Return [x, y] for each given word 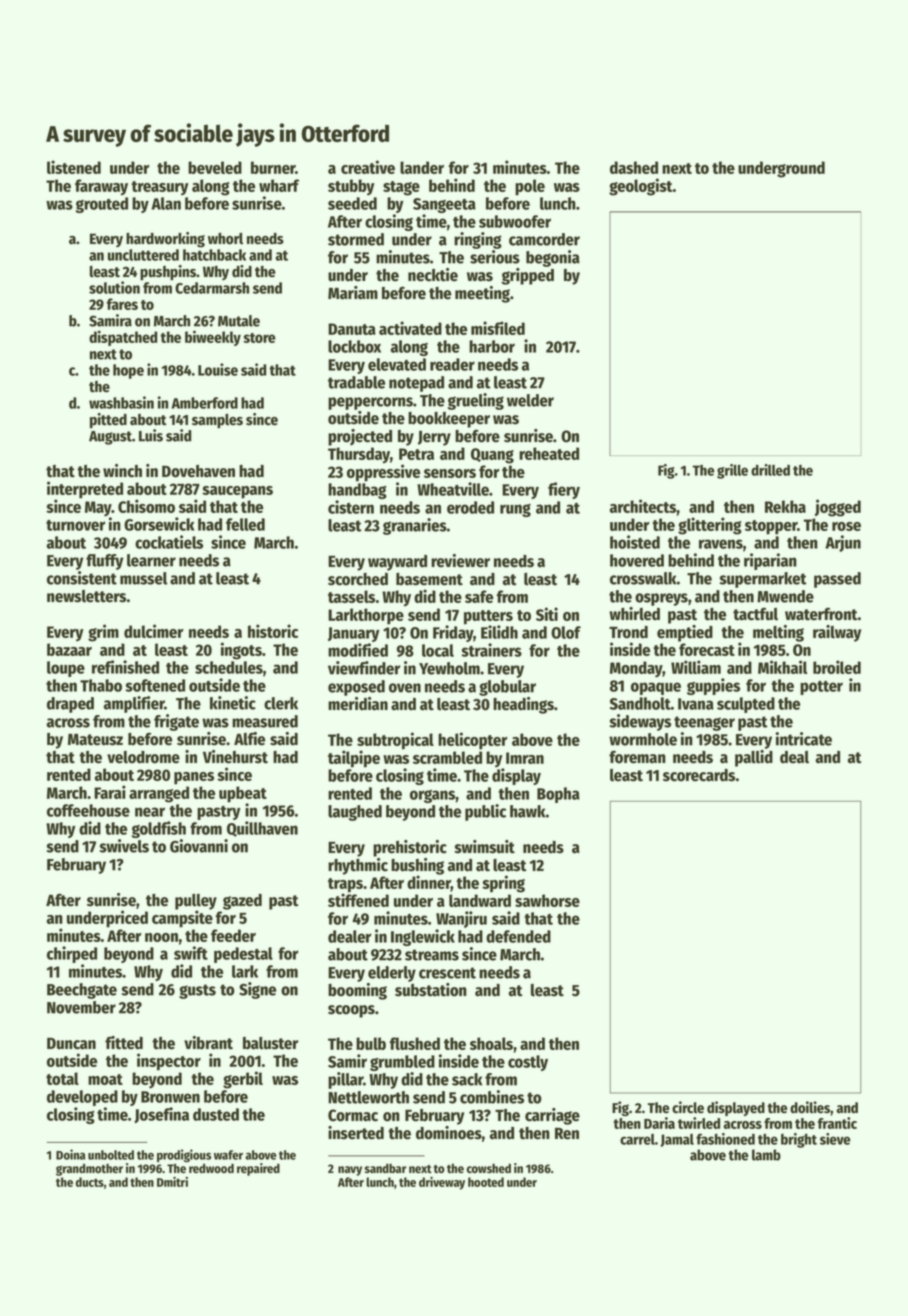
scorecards [699, 775]
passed [837, 580]
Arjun [843, 543]
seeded [352, 203]
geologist [641, 187]
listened [74, 167]
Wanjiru [461, 919]
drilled [770, 470]
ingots [241, 651]
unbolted [111, 1155]
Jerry [434, 438]
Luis [151, 435]
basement [429, 579]
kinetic [233, 703]
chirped [72, 954]
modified [358, 650]
